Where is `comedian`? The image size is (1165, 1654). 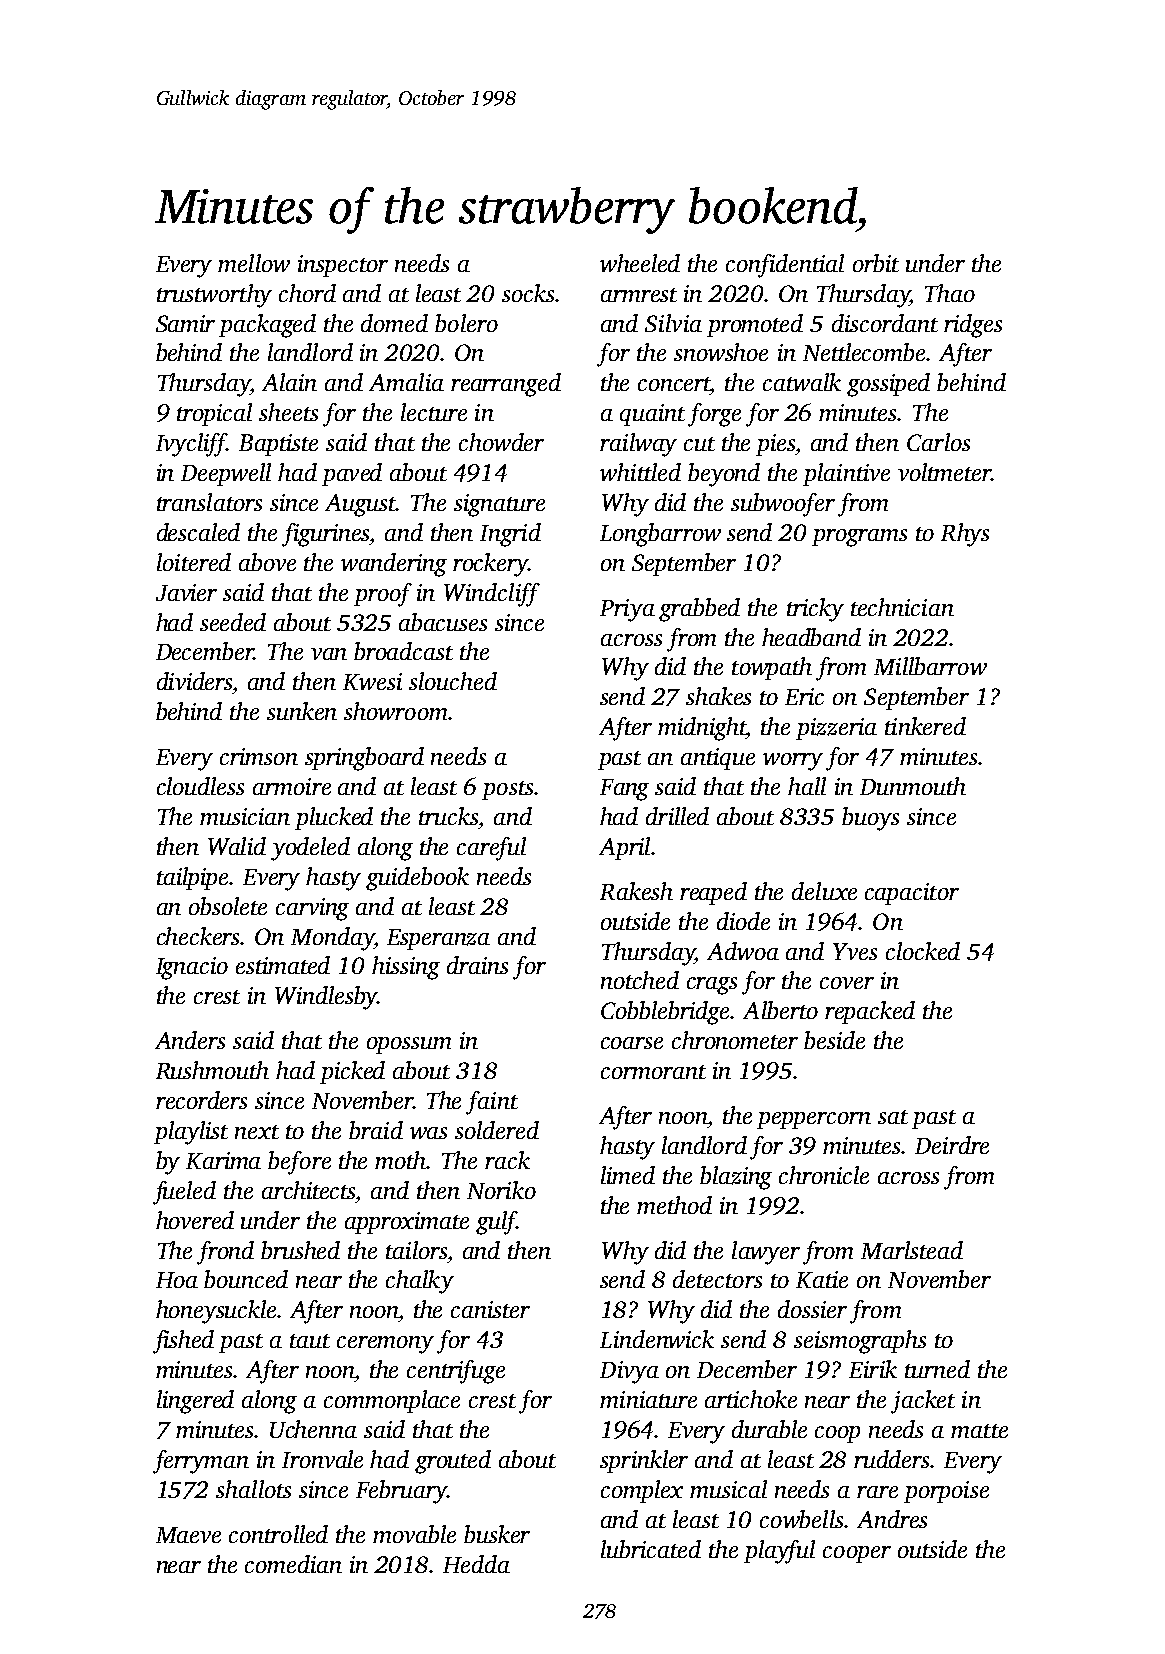 comedian is located at coordinates (293, 1564).
